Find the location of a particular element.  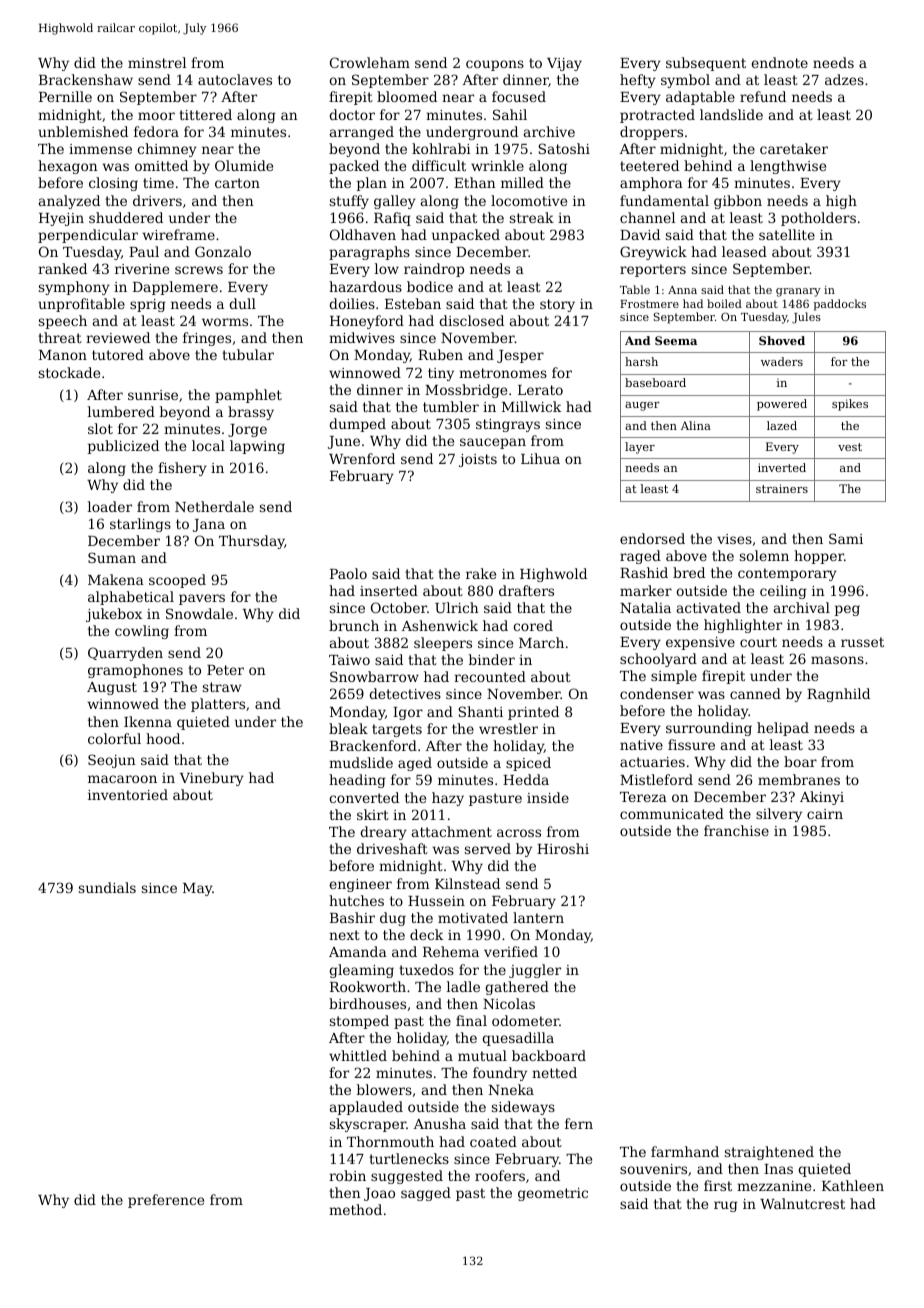

sagged is located at coordinates (426, 1194).
